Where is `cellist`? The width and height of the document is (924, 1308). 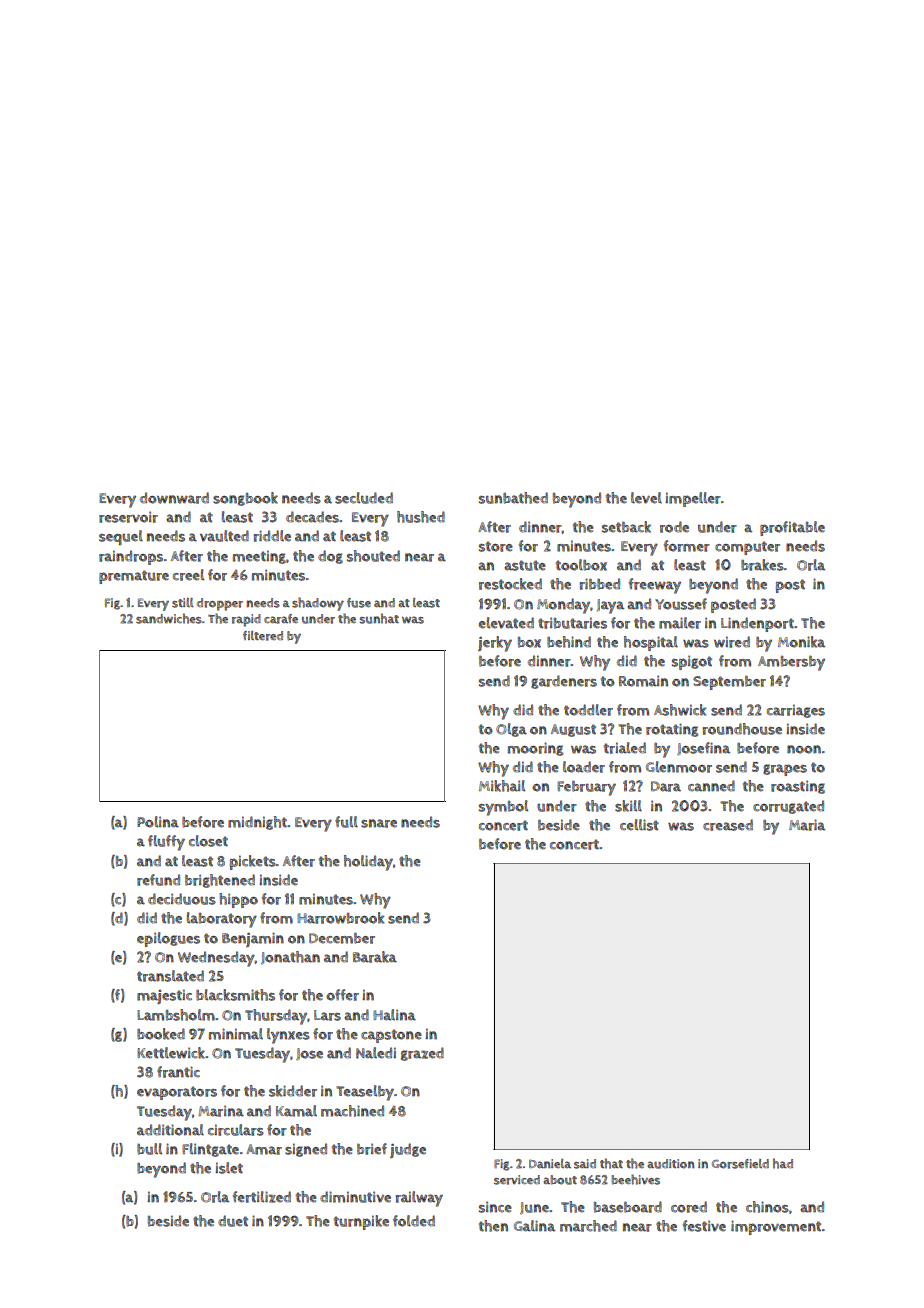 cellist is located at coordinates (639, 825).
